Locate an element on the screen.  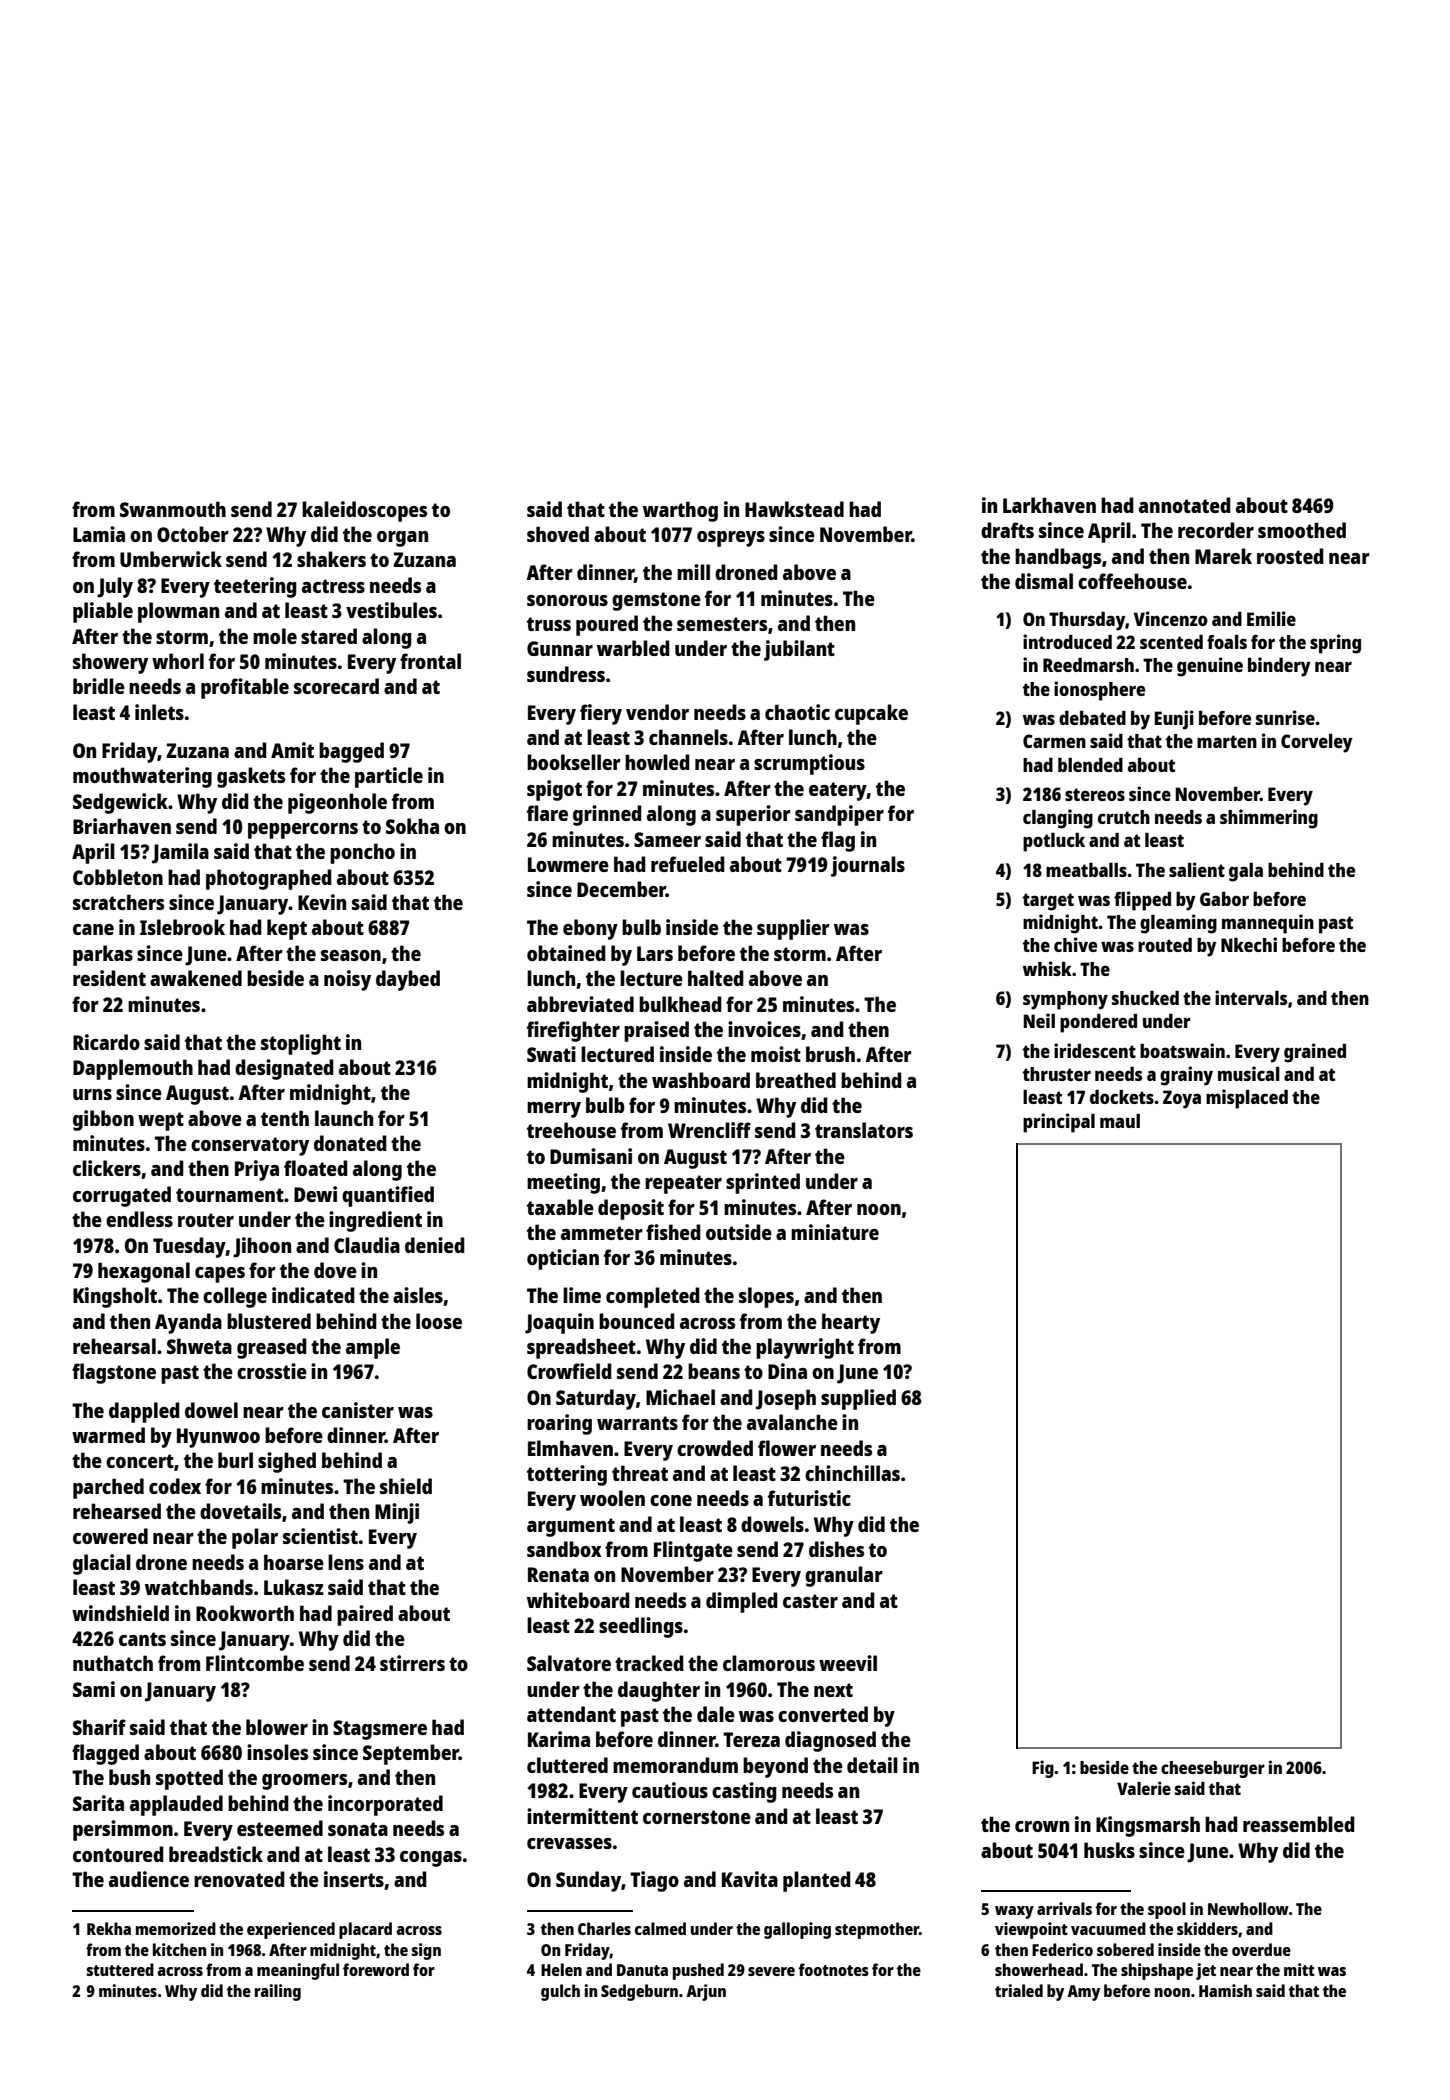
roosted is located at coordinates (1290, 556).
